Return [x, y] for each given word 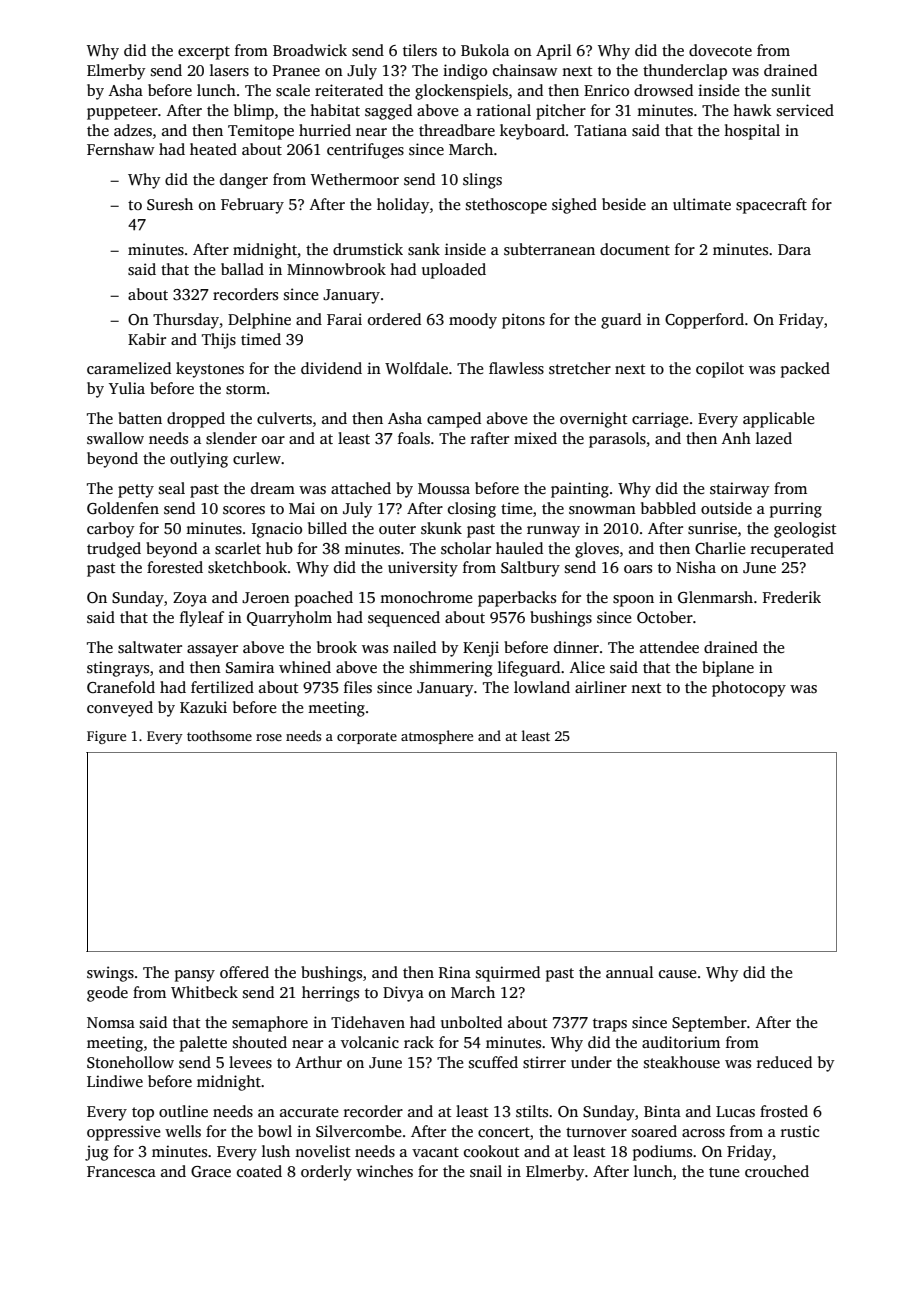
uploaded [454, 271]
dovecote [720, 50]
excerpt [204, 53]
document [635, 249]
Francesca [121, 1172]
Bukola [485, 50]
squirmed [508, 974]
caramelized [129, 368]
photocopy [749, 689]
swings [110, 974]
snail [486, 1171]
